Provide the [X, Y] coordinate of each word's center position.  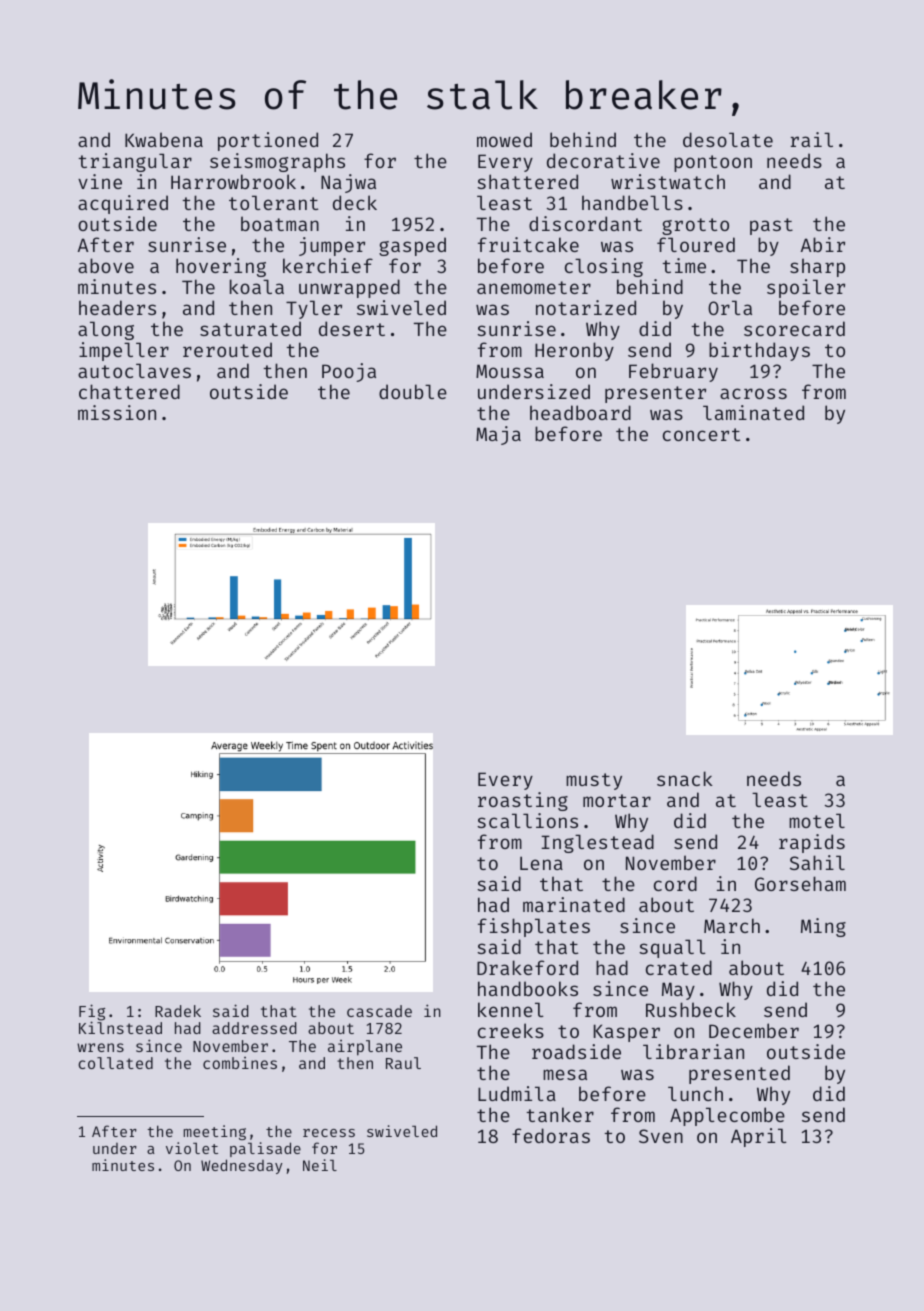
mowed [504, 139]
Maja [498, 435]
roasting [523, 801]
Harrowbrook [233, 181]
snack [685, 778]
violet [192, 1148]
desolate [728, 139]
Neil [320, 1165]
